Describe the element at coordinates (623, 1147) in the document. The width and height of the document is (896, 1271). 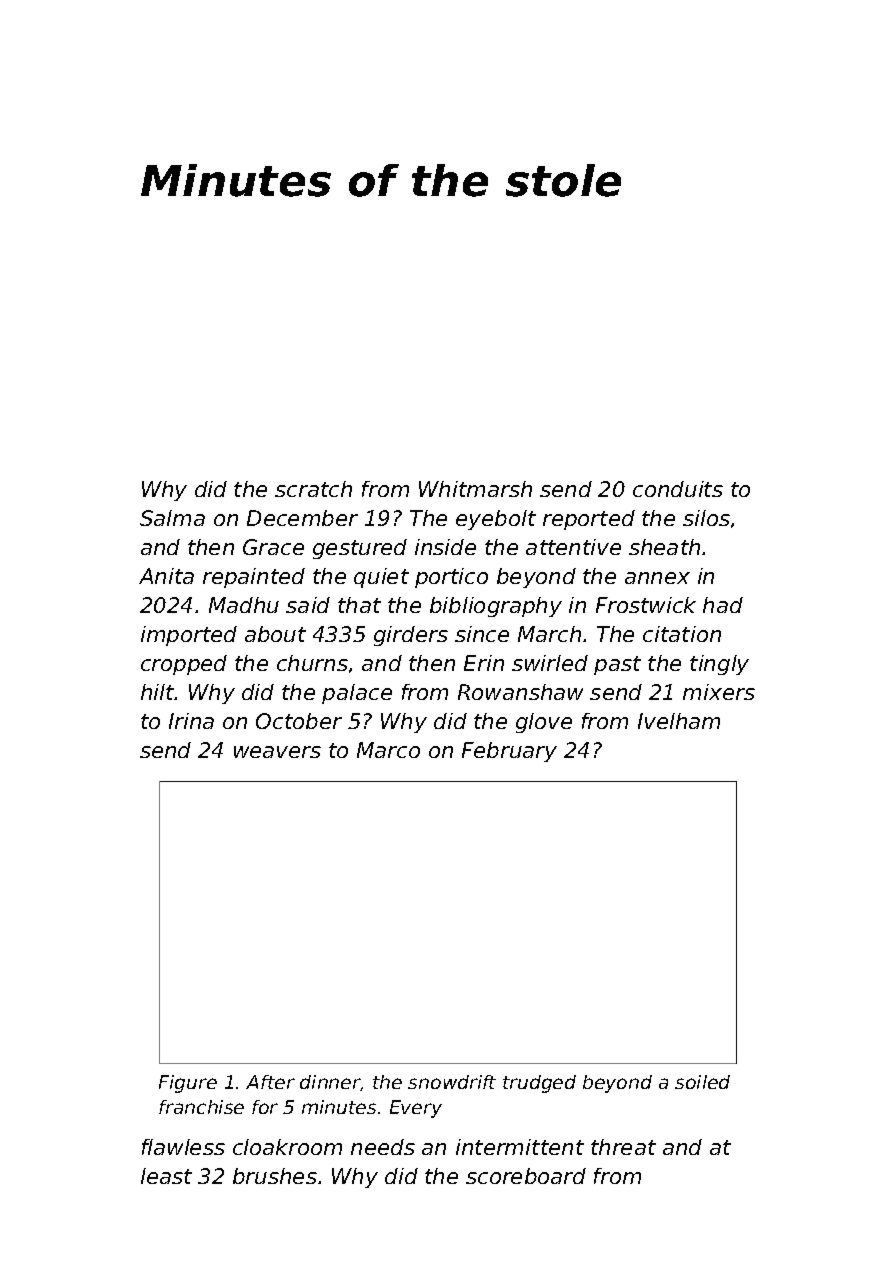
I see `threat` at that location.
